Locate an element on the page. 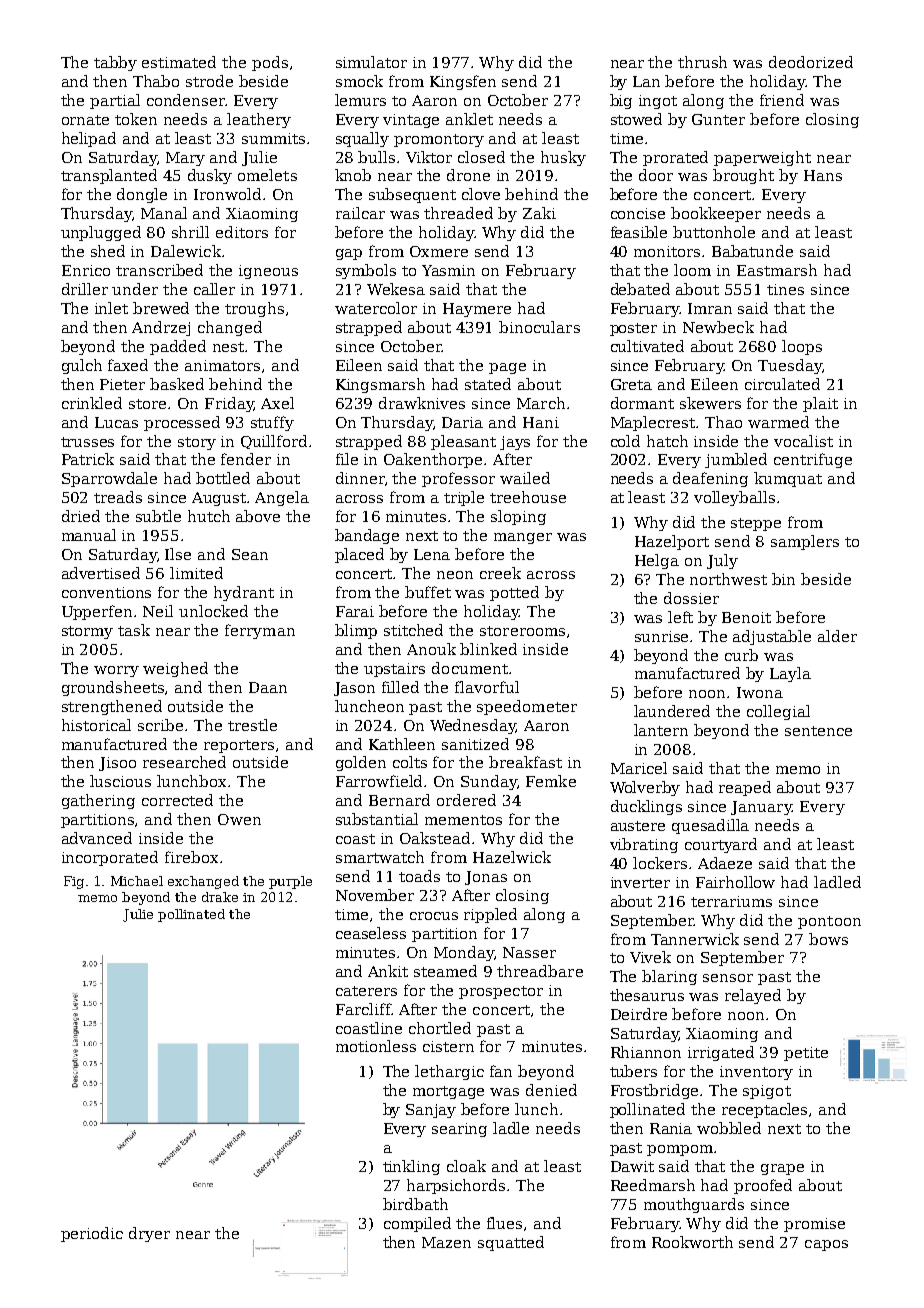 The height and width of the image is (1308, 924). curb is located at coordinates (741, 655).
